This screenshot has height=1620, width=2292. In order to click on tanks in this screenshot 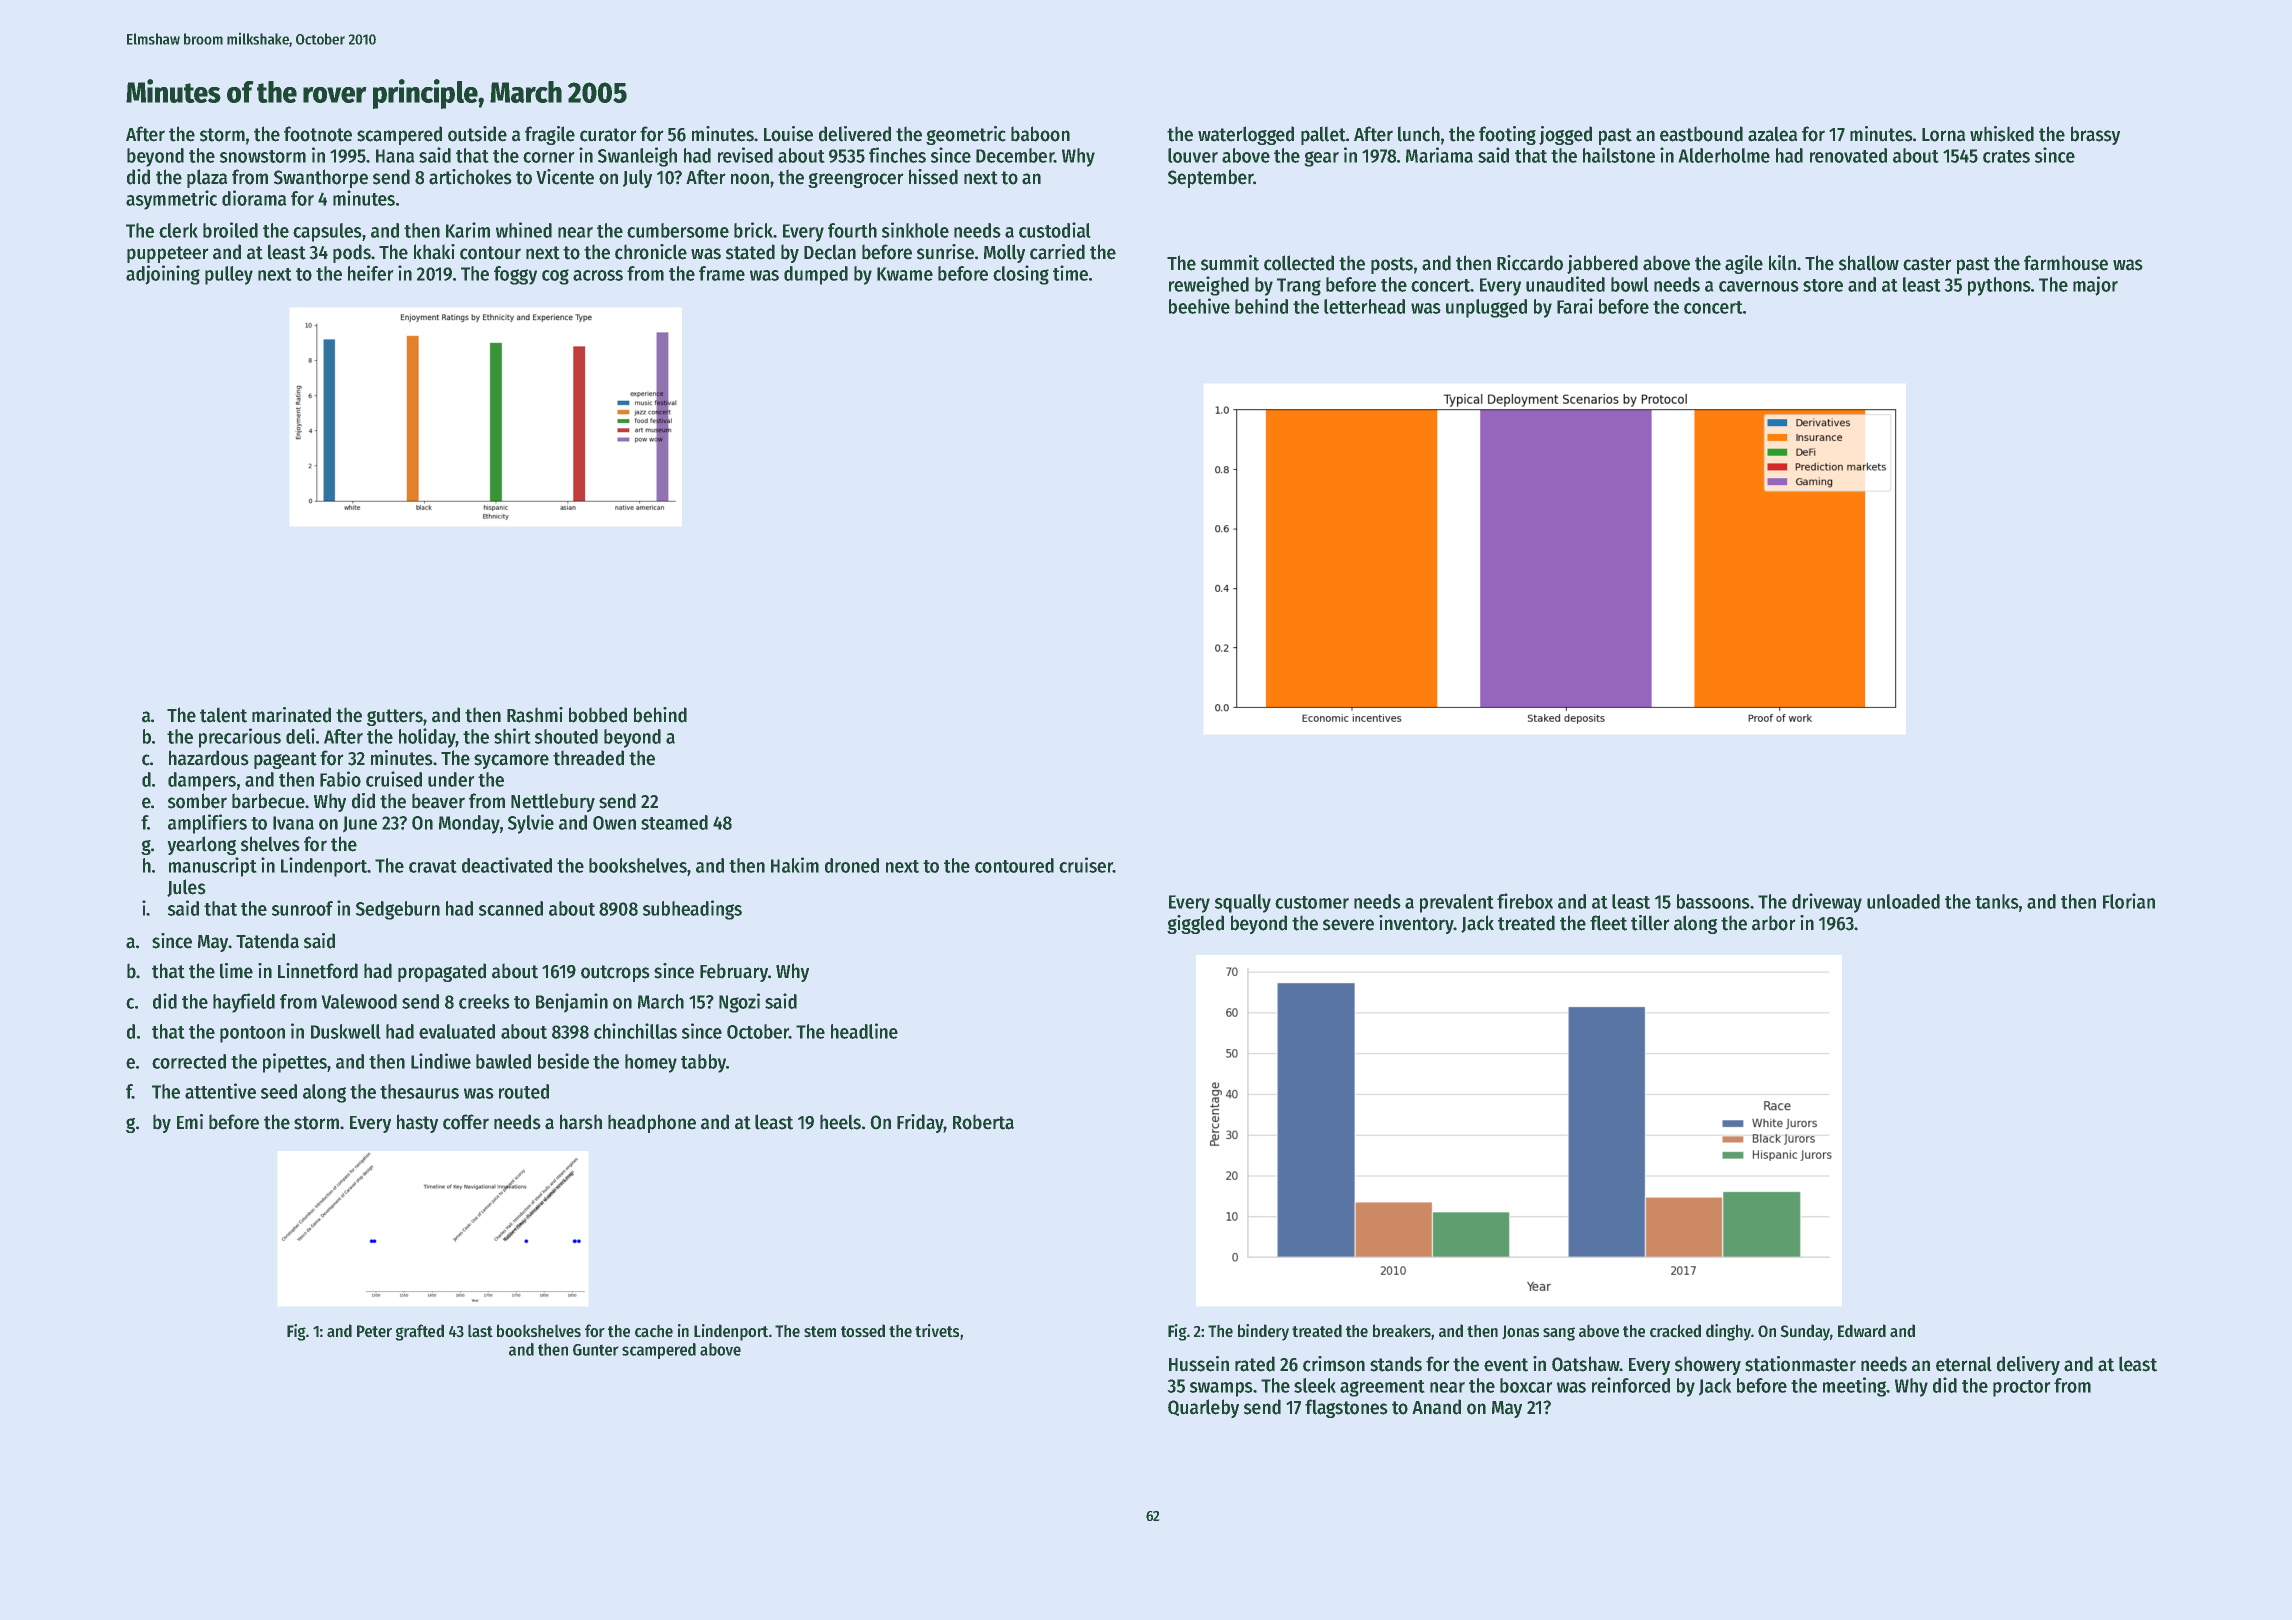, I will do `click(1997, 901)`.
